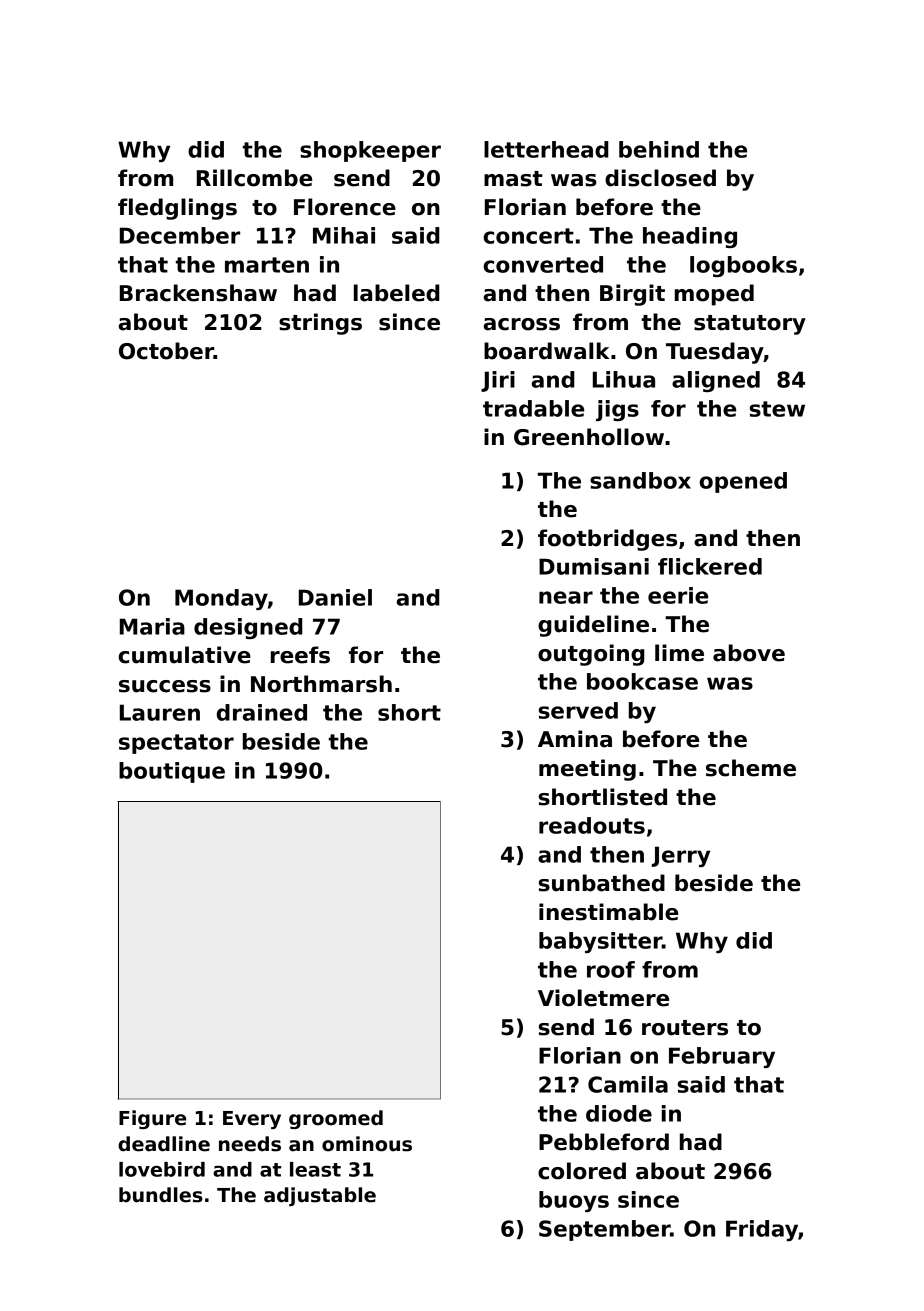  Describe the element at coordinates (320, 1196) in the page. I see `adjustable` at that location.
